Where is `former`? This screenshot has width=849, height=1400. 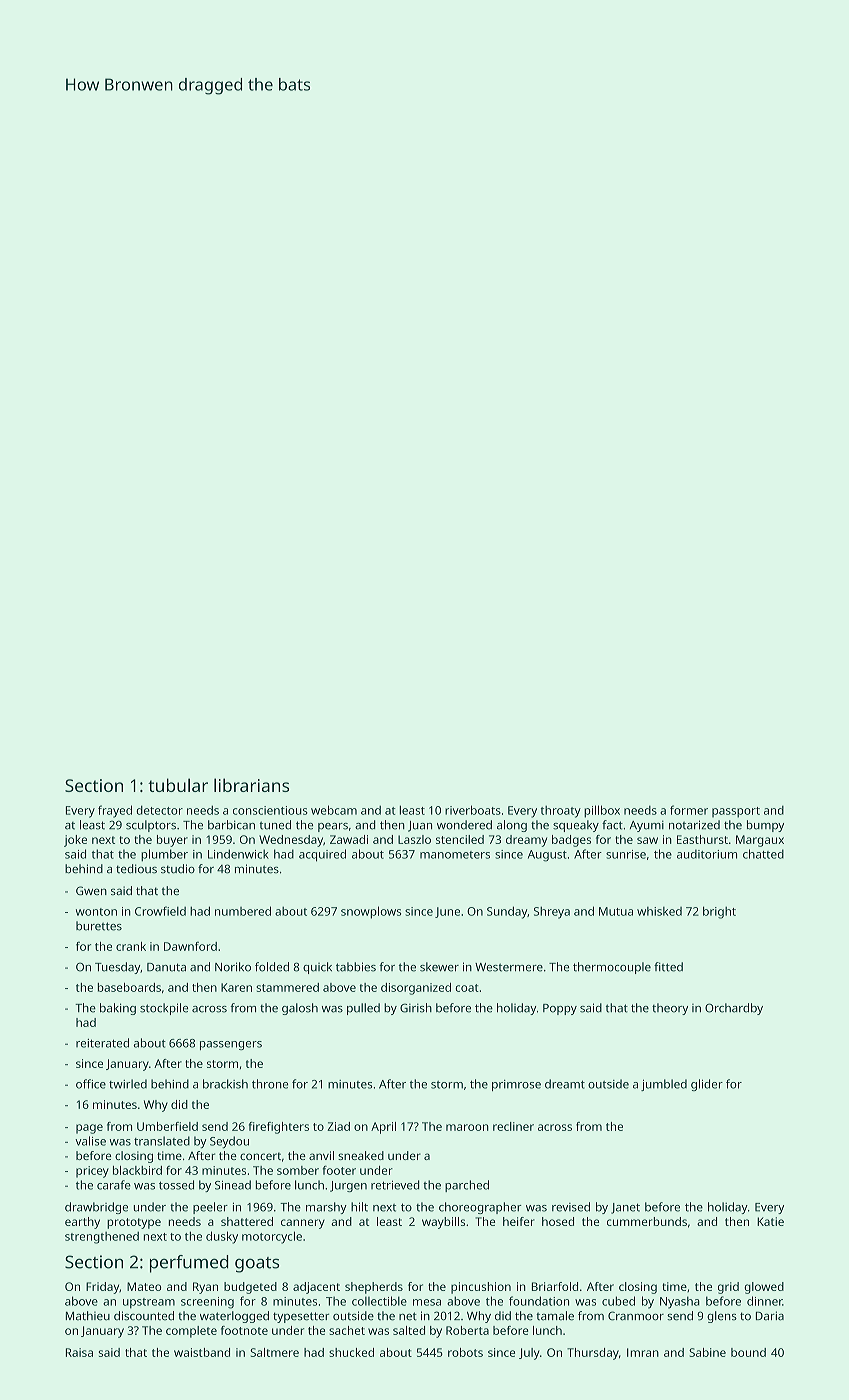 former is located at coordinates (689, 810).
